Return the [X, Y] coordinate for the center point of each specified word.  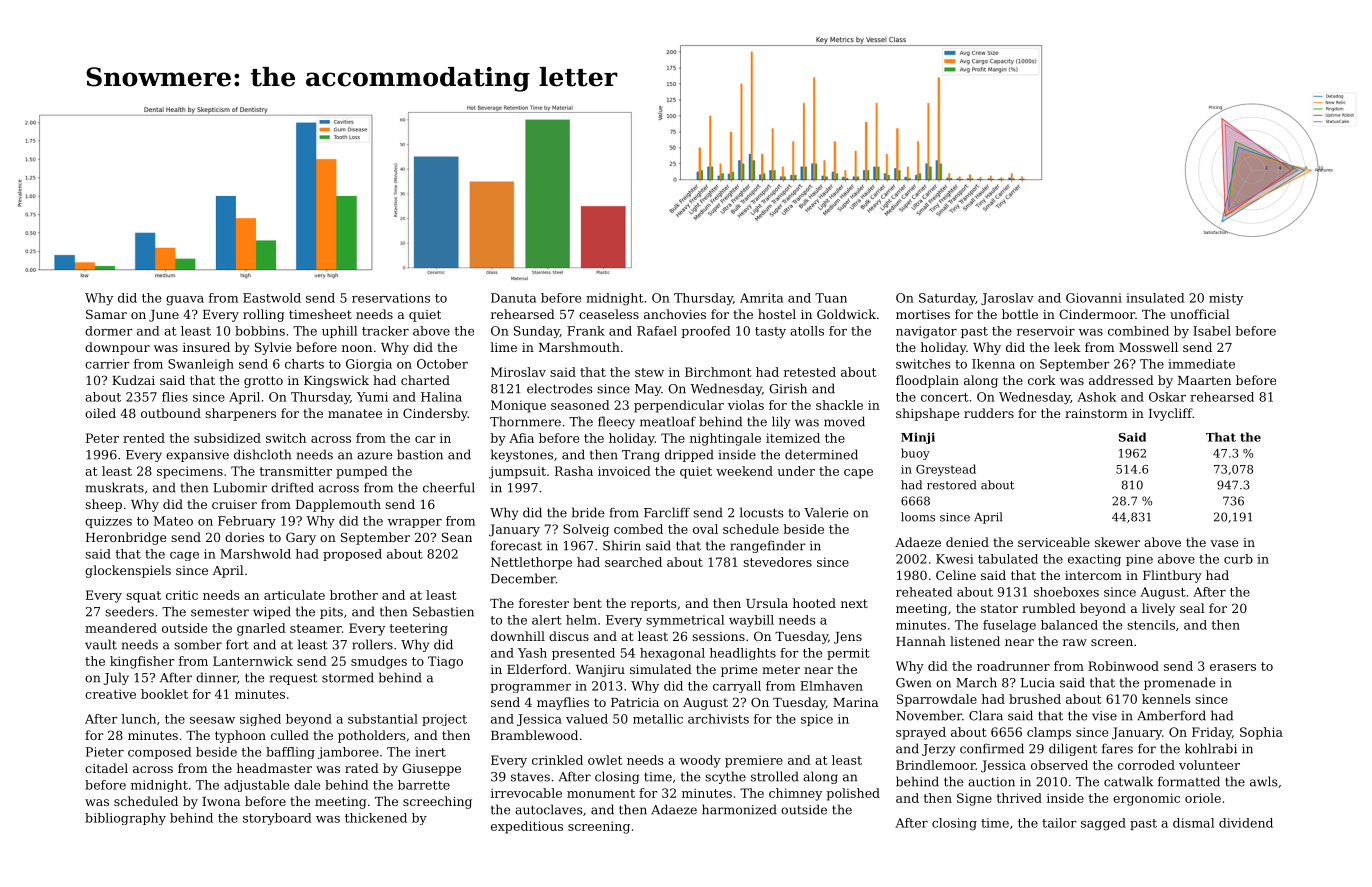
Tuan [831, 298]
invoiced [624, 471]
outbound [171, 413]
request [294, 679]
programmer [531, 688]
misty [1226, 299]
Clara [986, 715]
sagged [1103, 824]
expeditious [527, 827]
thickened [376, 818]
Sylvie [273, 348]
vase [1224, 543]
